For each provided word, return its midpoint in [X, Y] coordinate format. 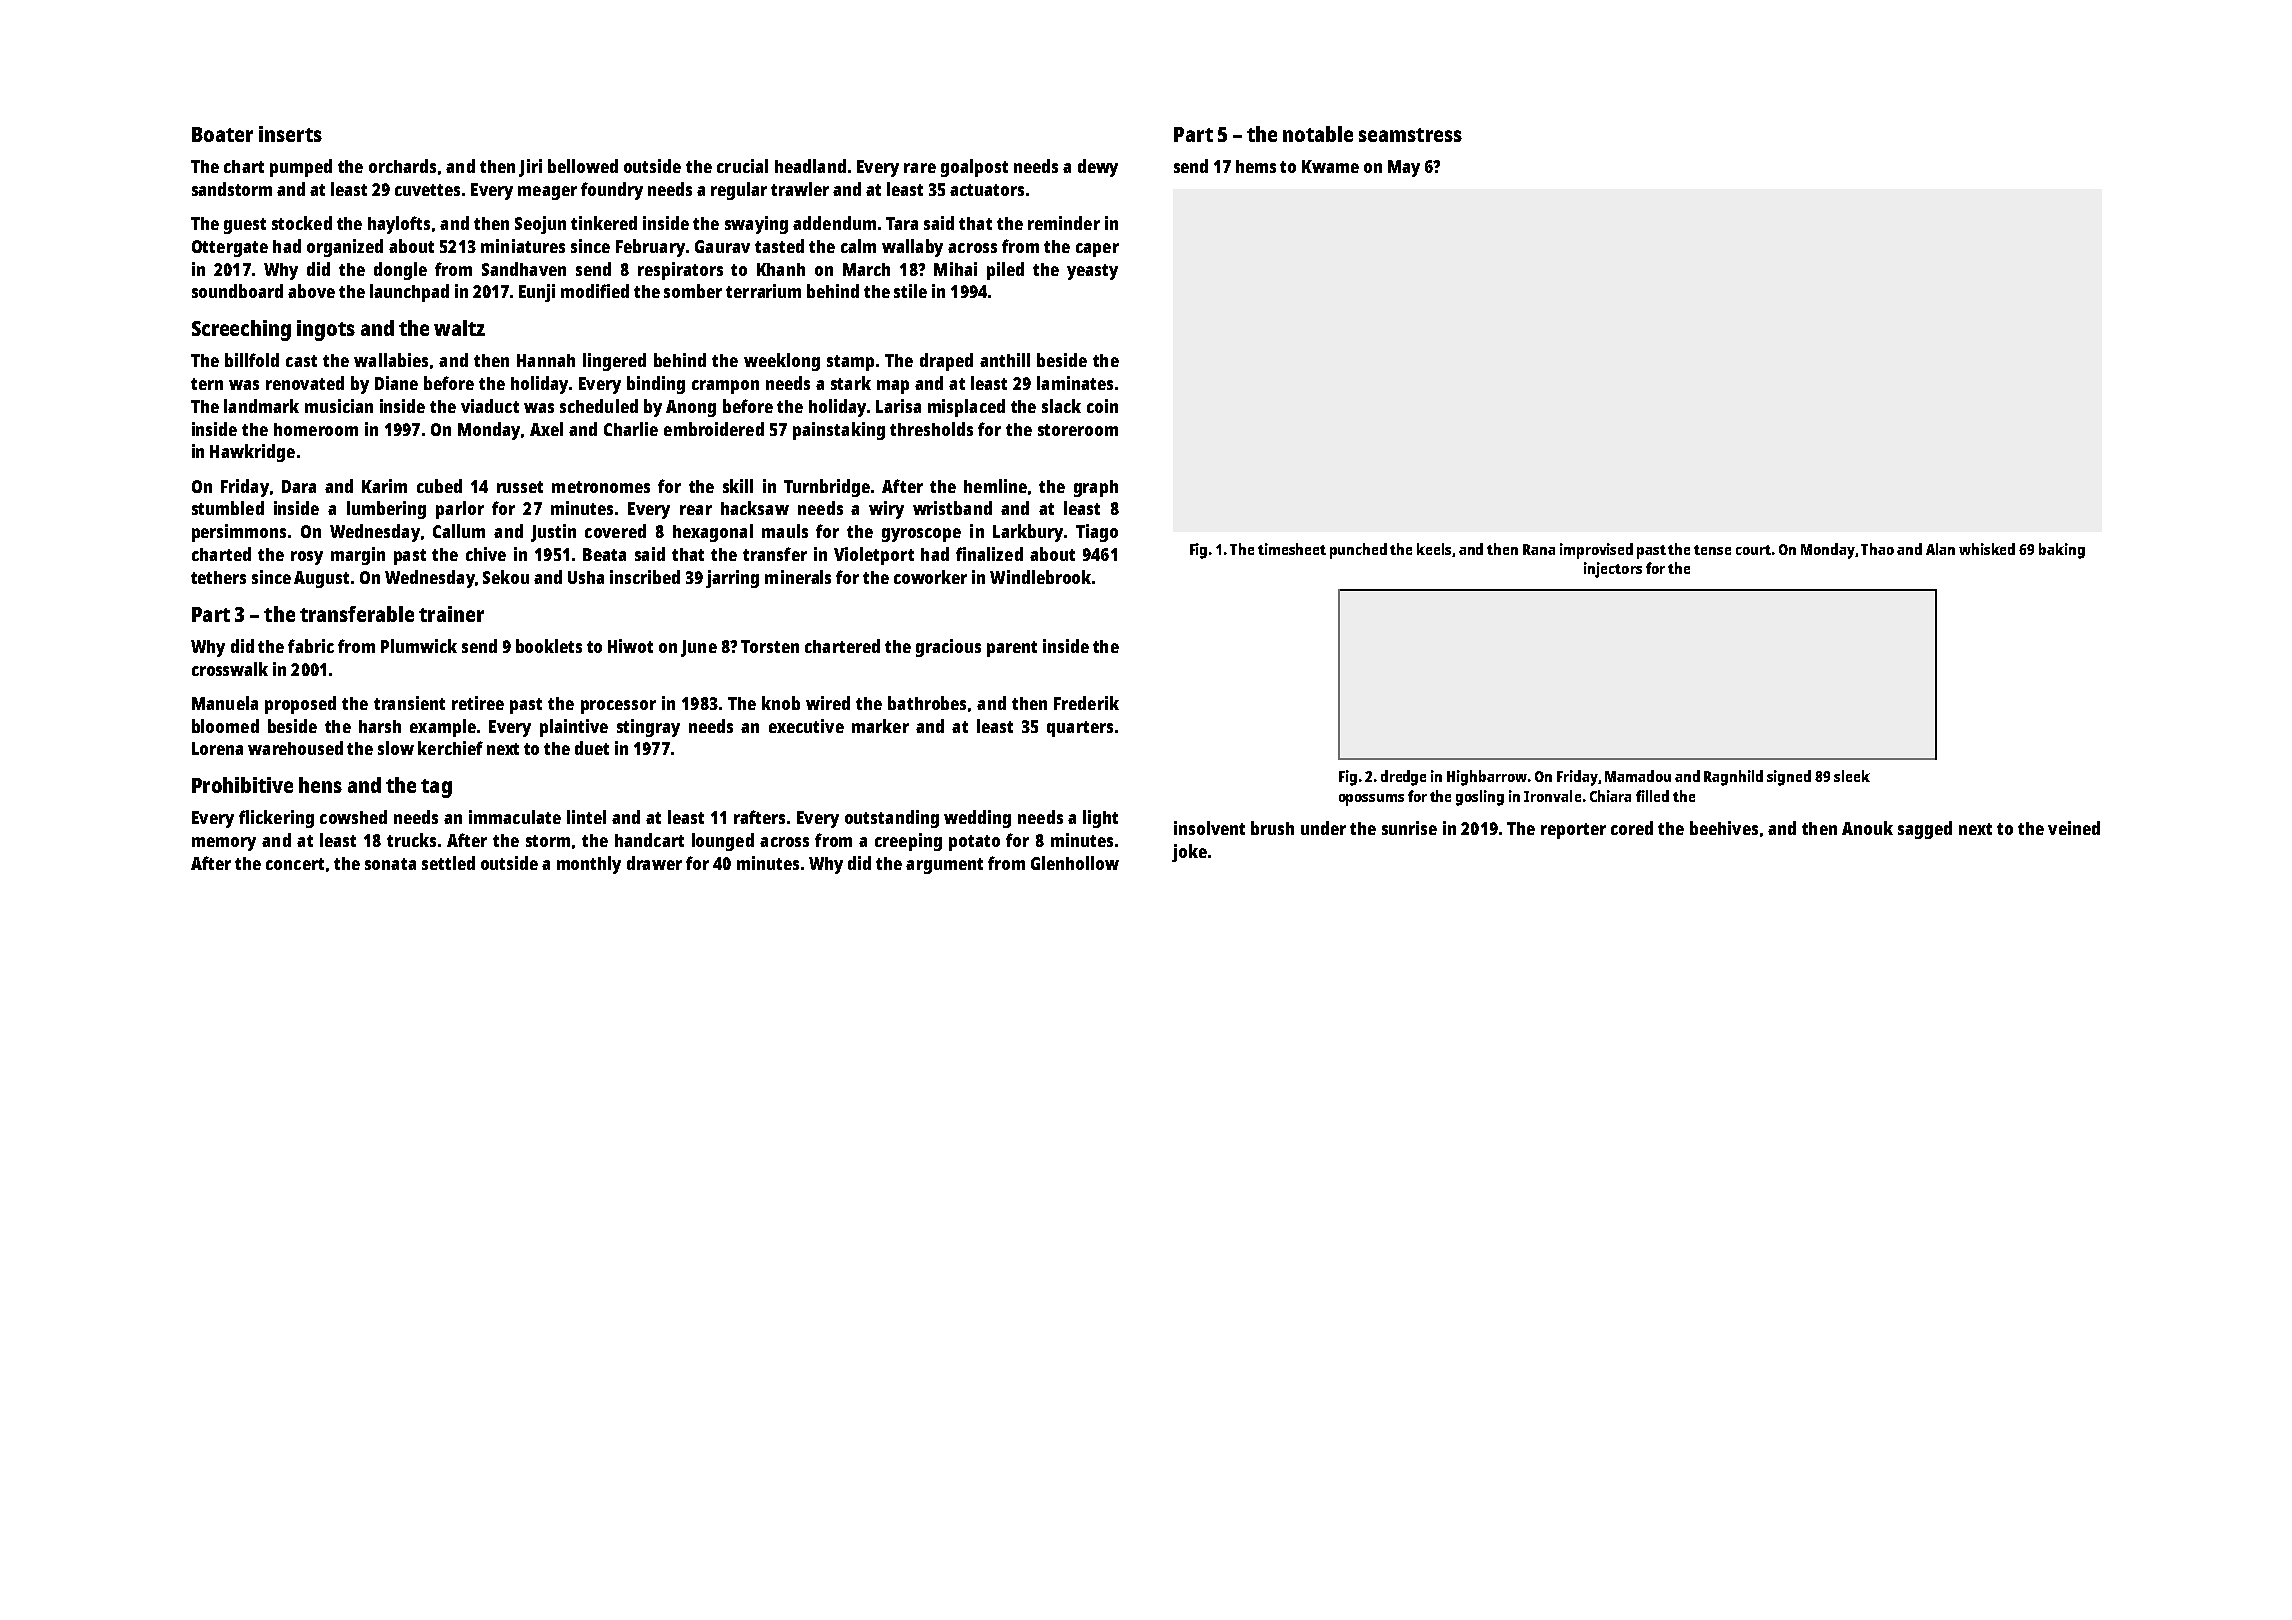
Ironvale [1552, 796]
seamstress [1410, 135]
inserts [290, 134]
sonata [390, 864]
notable [1318, 134]
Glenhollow [1075, 863]
